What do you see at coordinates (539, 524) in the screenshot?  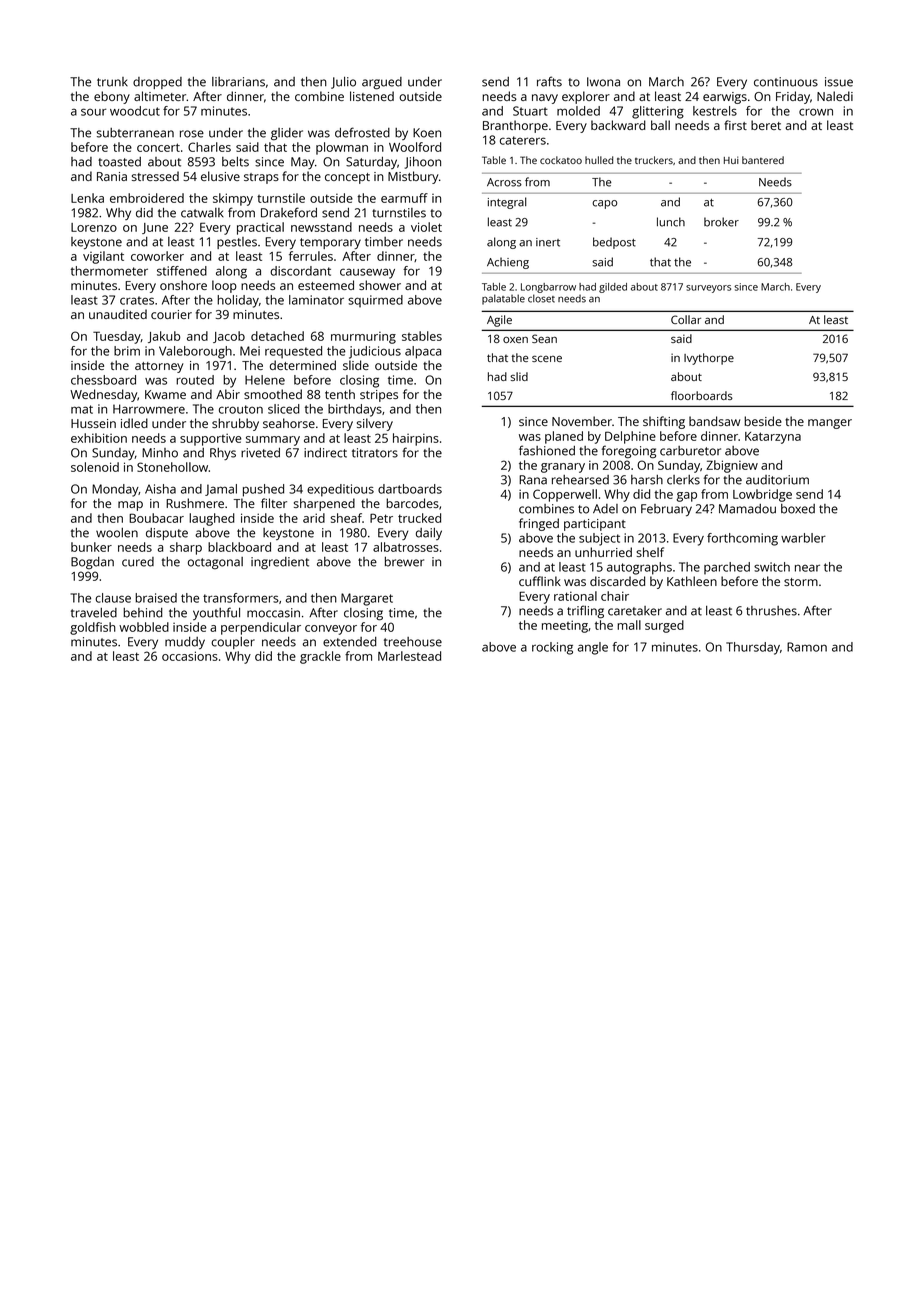 I see `fringed` at bounding box center [539, 524].
